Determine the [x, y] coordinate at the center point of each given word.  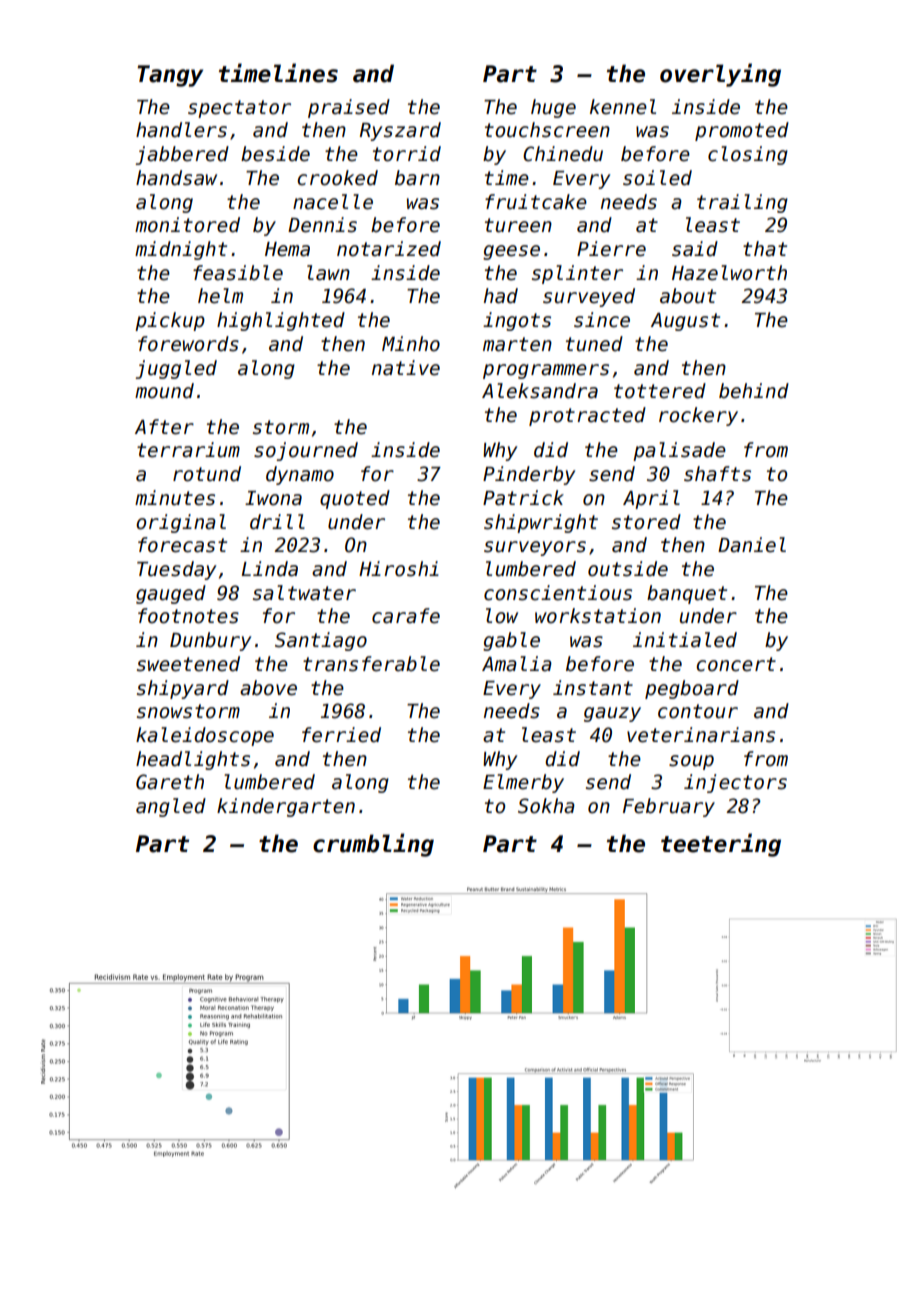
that [765, 249]
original [181, 523]
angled [171, 807]
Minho [411, 344]
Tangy [170, 76]
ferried [341, 735]
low [502, 616]
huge [553, 108]
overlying [720, 75]
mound [164, 391]
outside [628, 569]
